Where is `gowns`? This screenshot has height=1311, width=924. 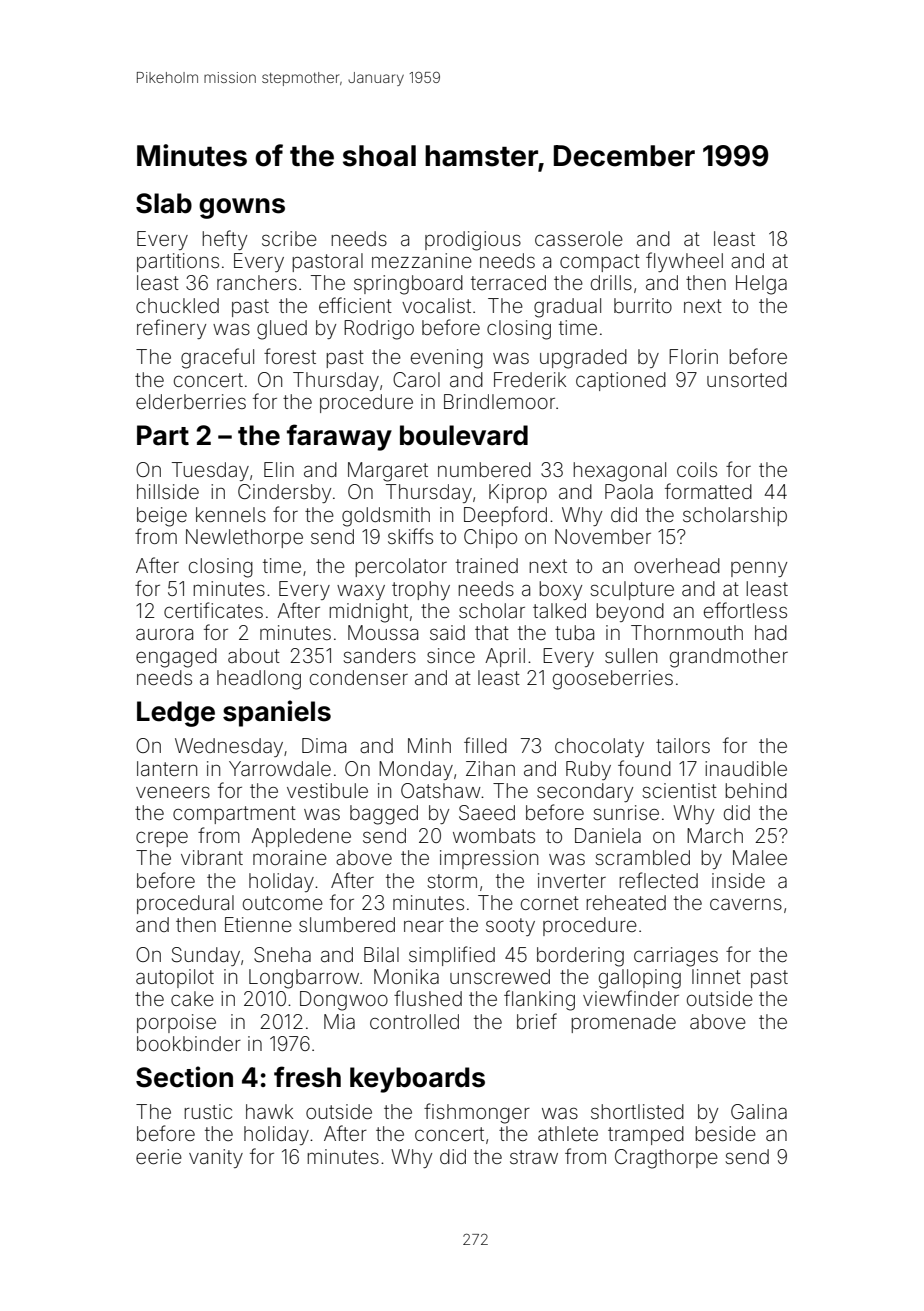 gowns is located at coordinates (242, 208).
